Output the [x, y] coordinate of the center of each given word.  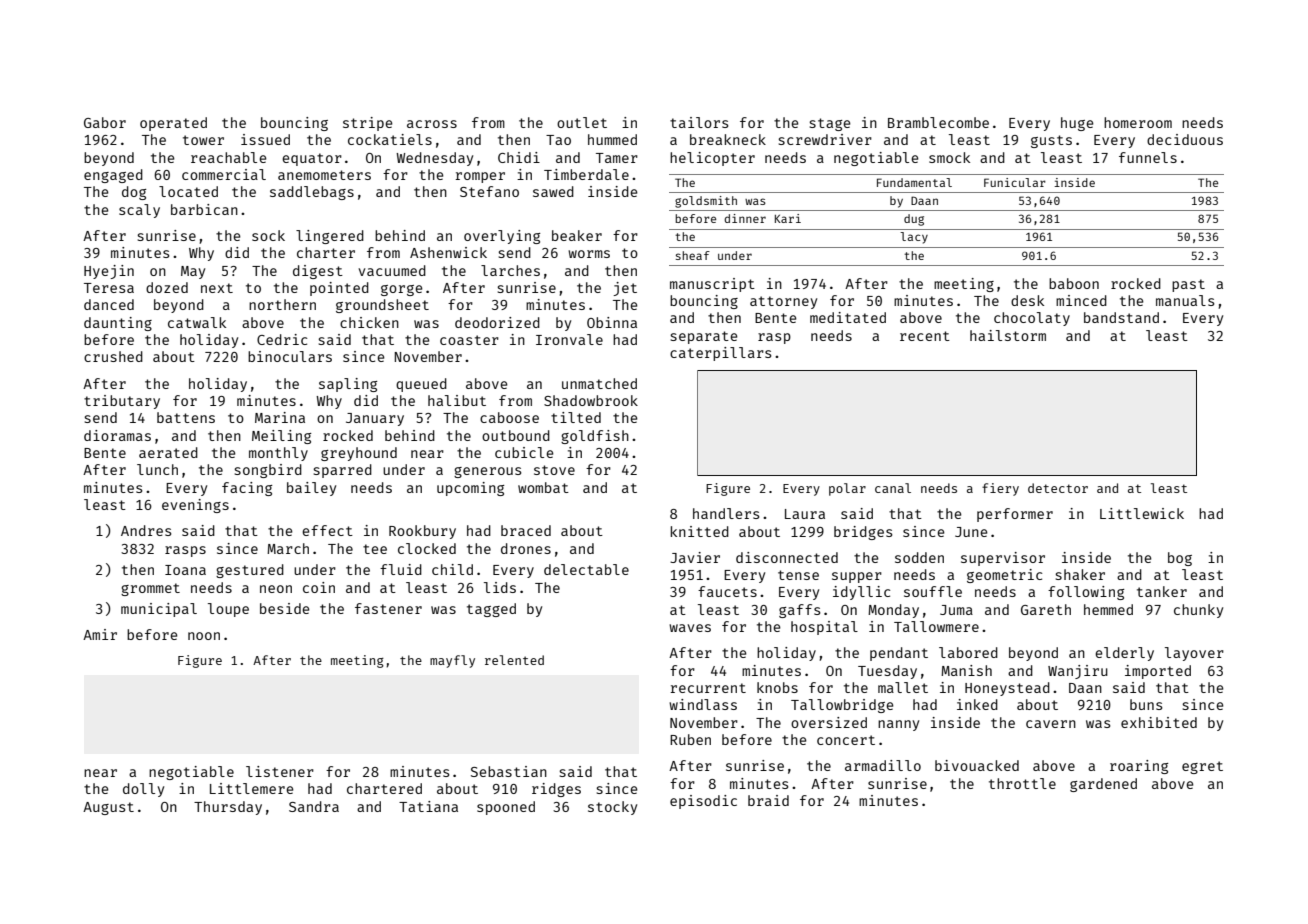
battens [186, 417]
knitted [699, 531]
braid [768, 800]
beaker [577, 235]
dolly [143, 790]
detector [1058, 488]
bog [1180, 559]
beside [284, 608]
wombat [543, 487]
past [1188, 285]
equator [312, 159]
